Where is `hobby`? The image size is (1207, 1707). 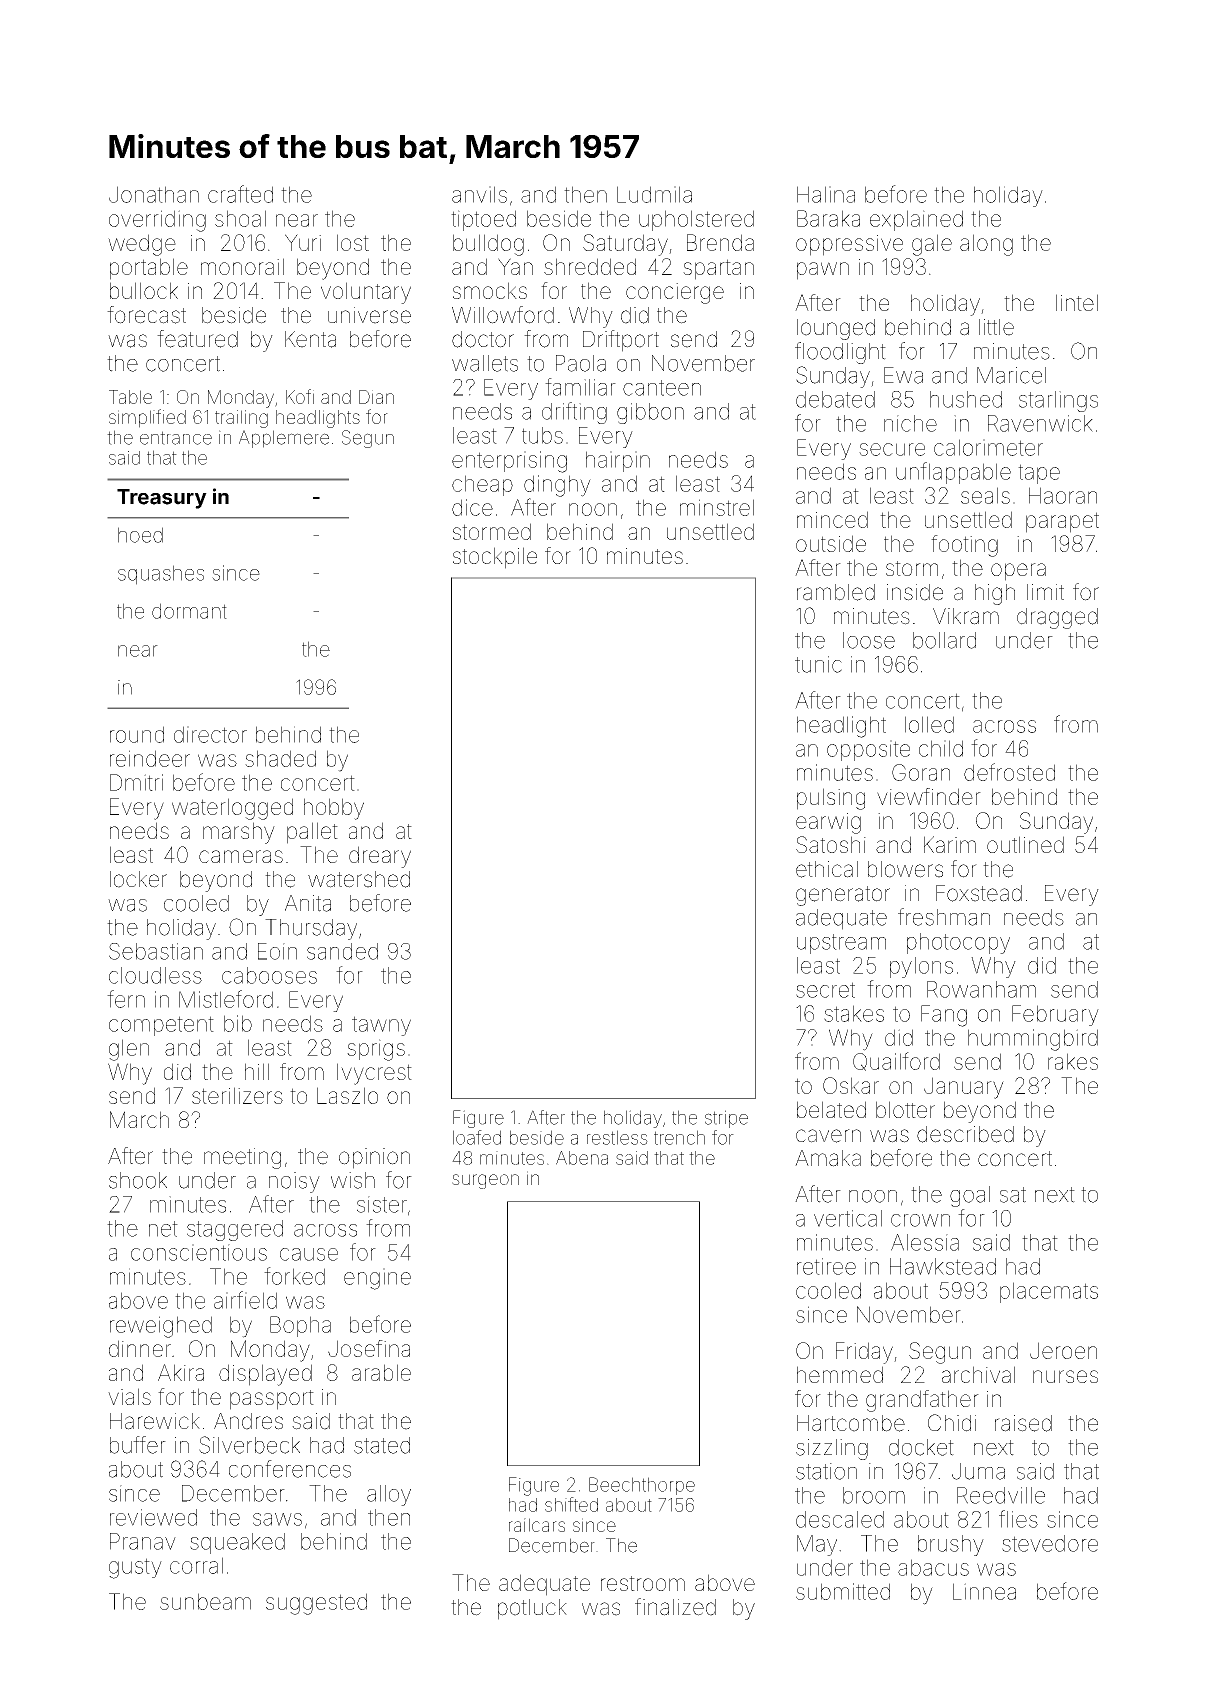 hobby is located at coordinates (334, 809).
